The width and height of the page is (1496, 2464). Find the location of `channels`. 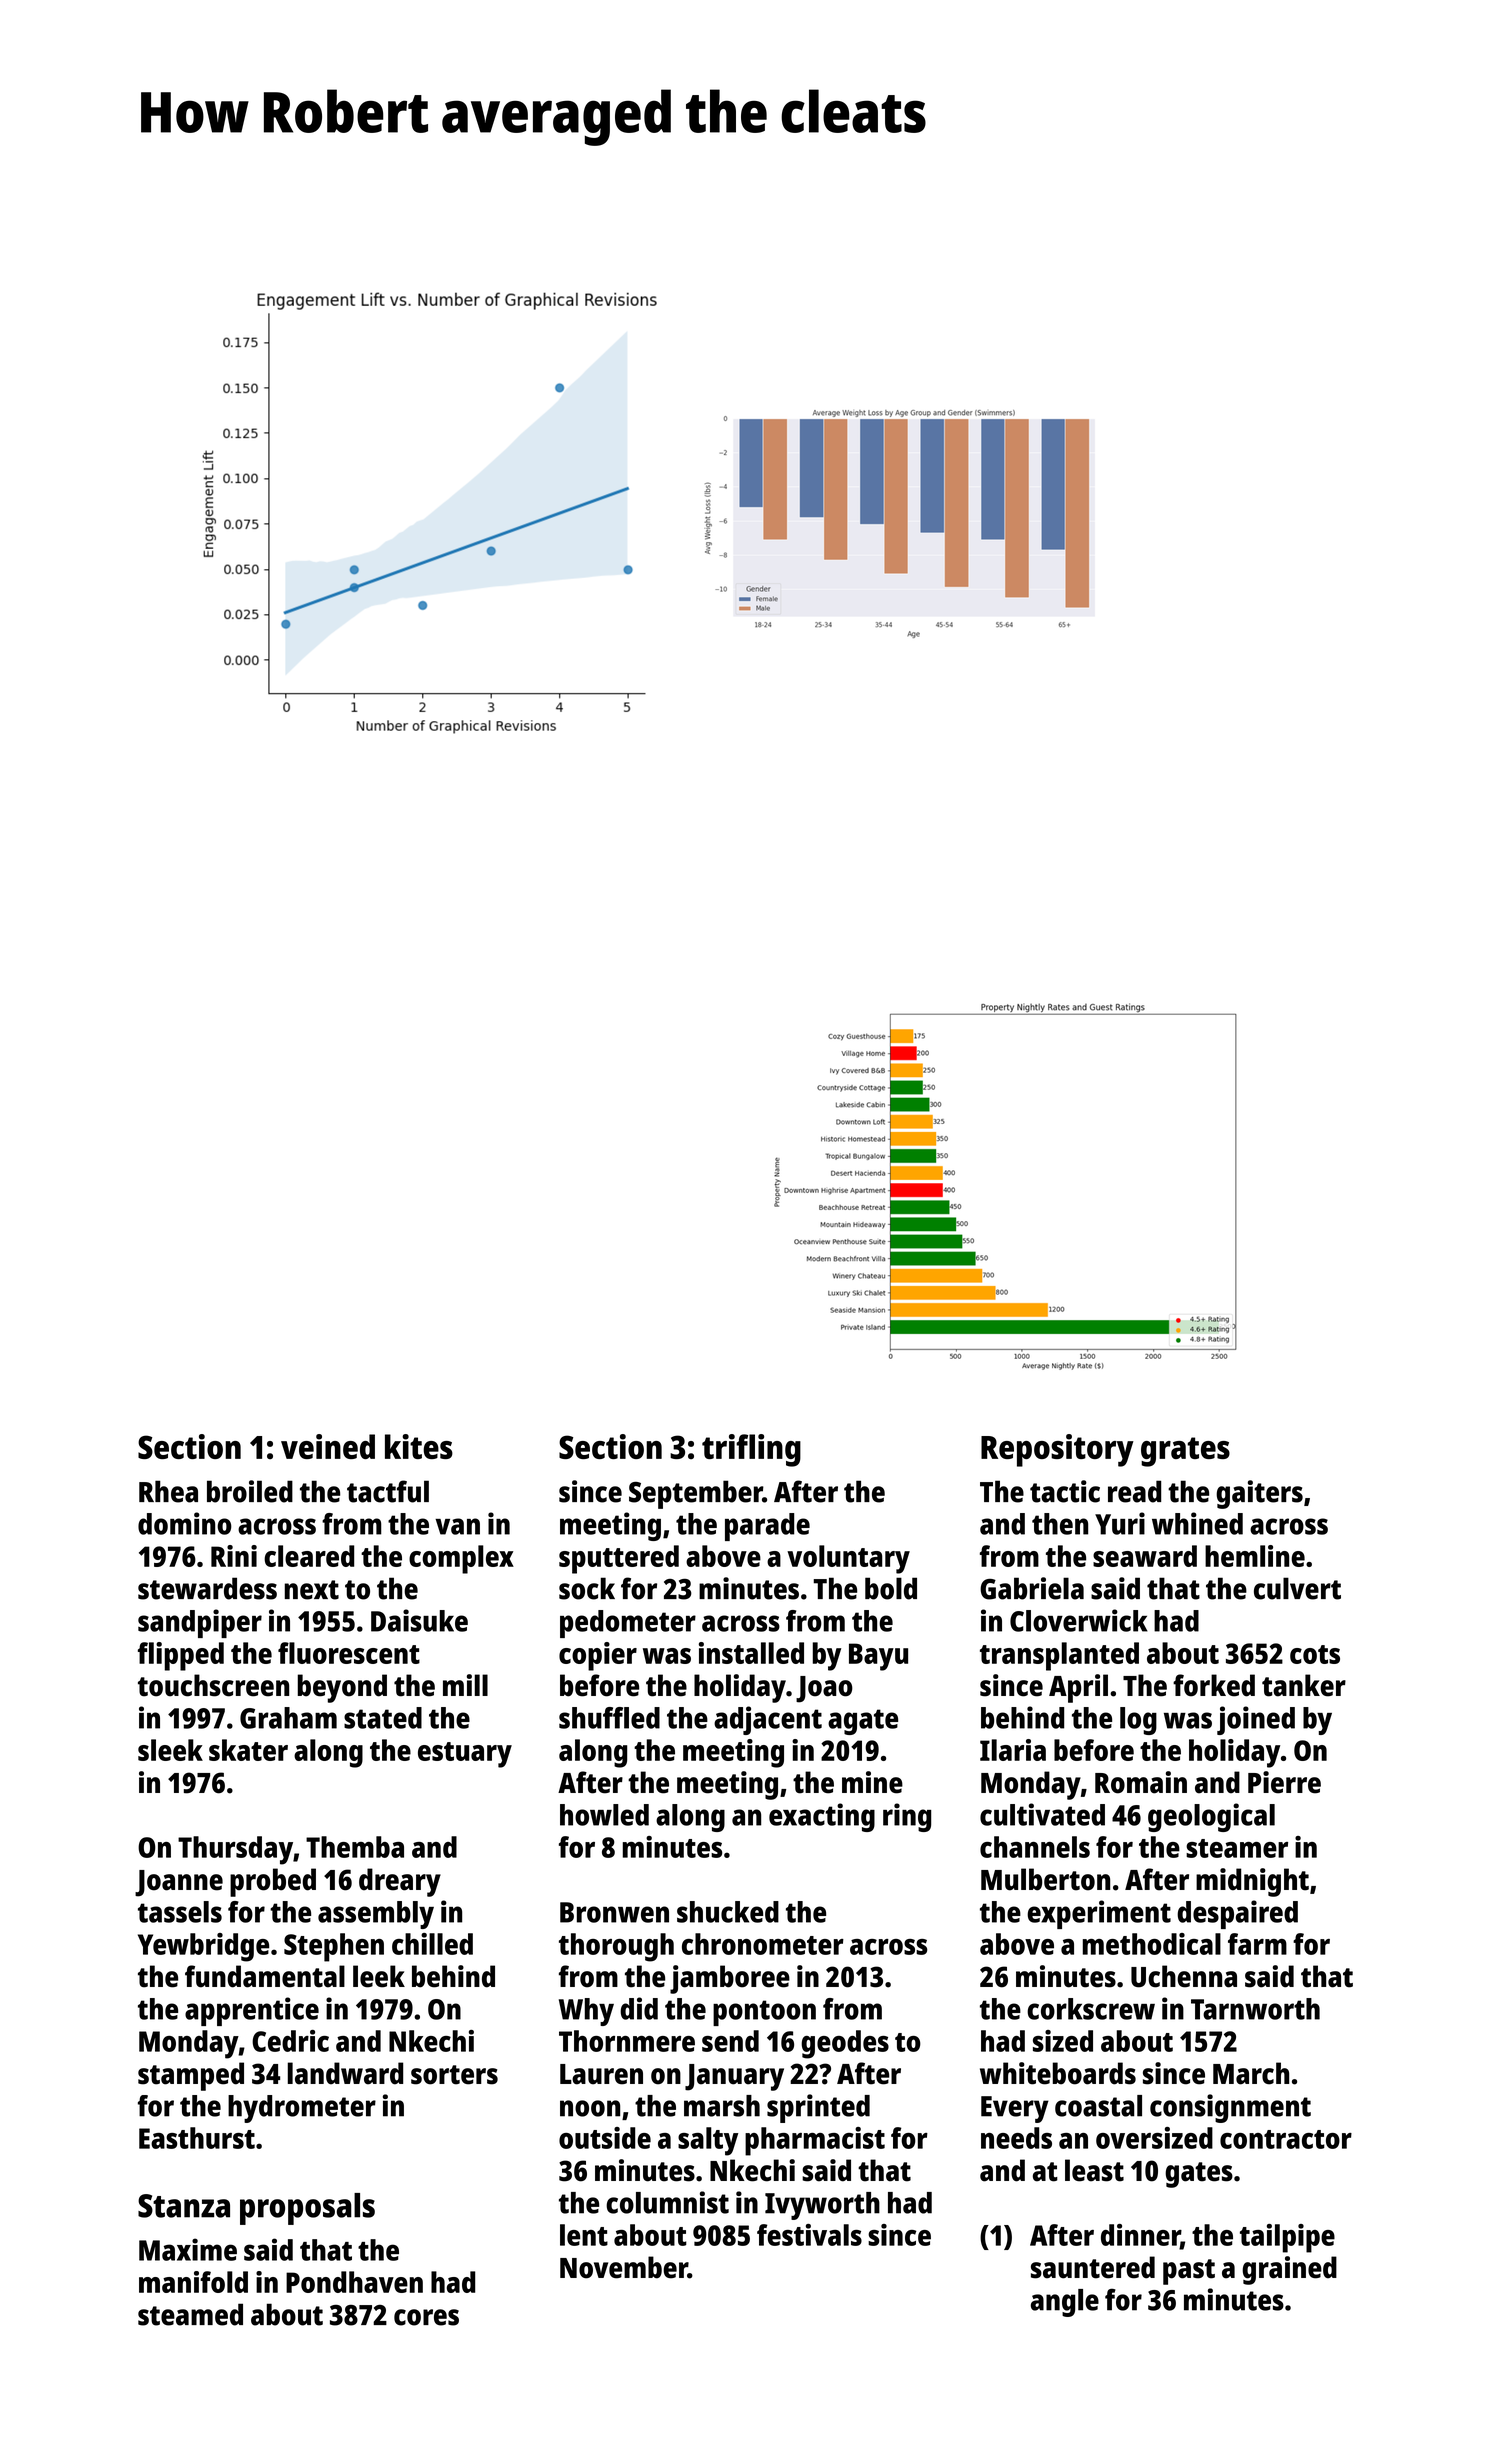

channels is located at coordinates (1035, 1847).
